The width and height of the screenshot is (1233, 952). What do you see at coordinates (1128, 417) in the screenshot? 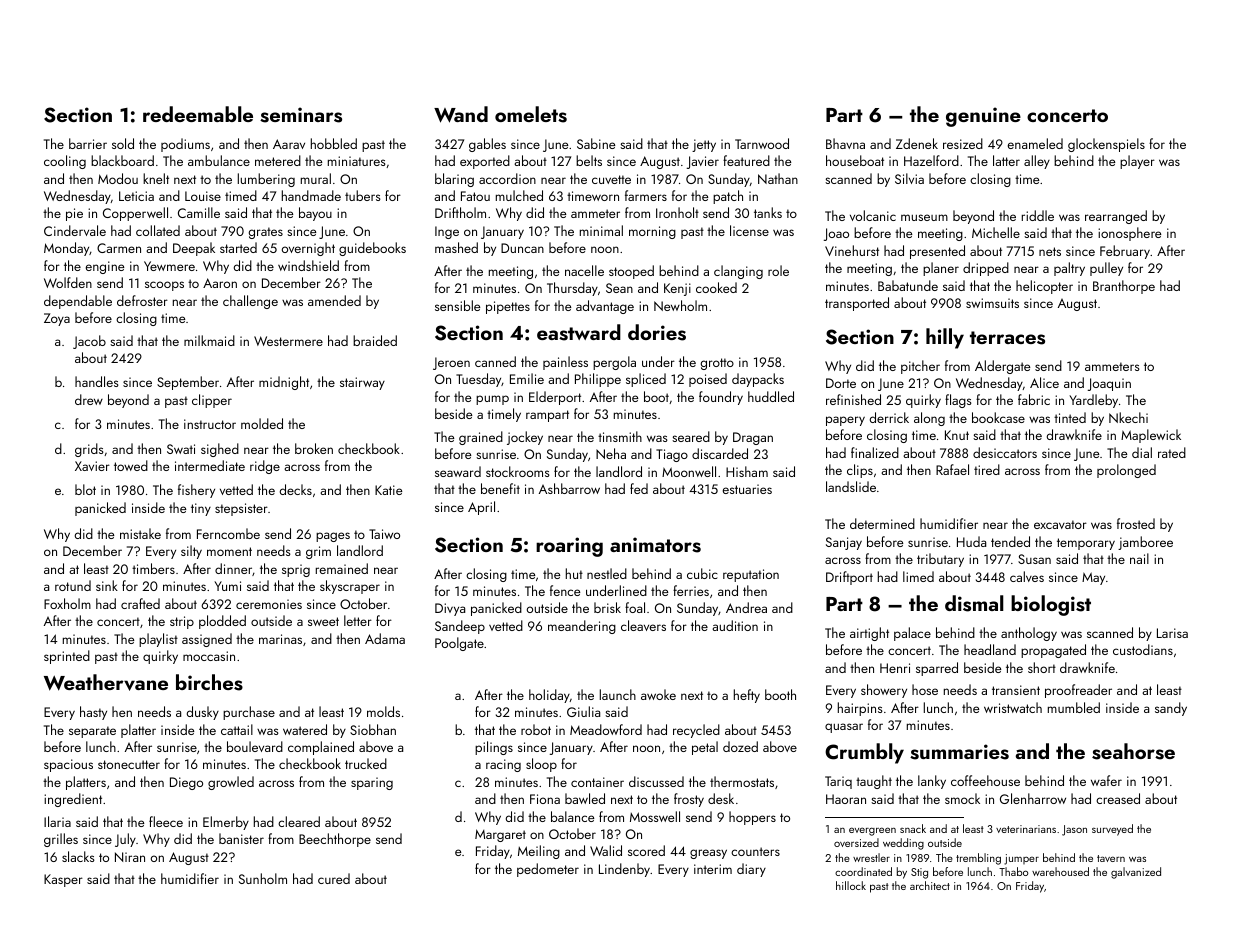
I see `Nkechi` at bounding box center [1128, 417].
